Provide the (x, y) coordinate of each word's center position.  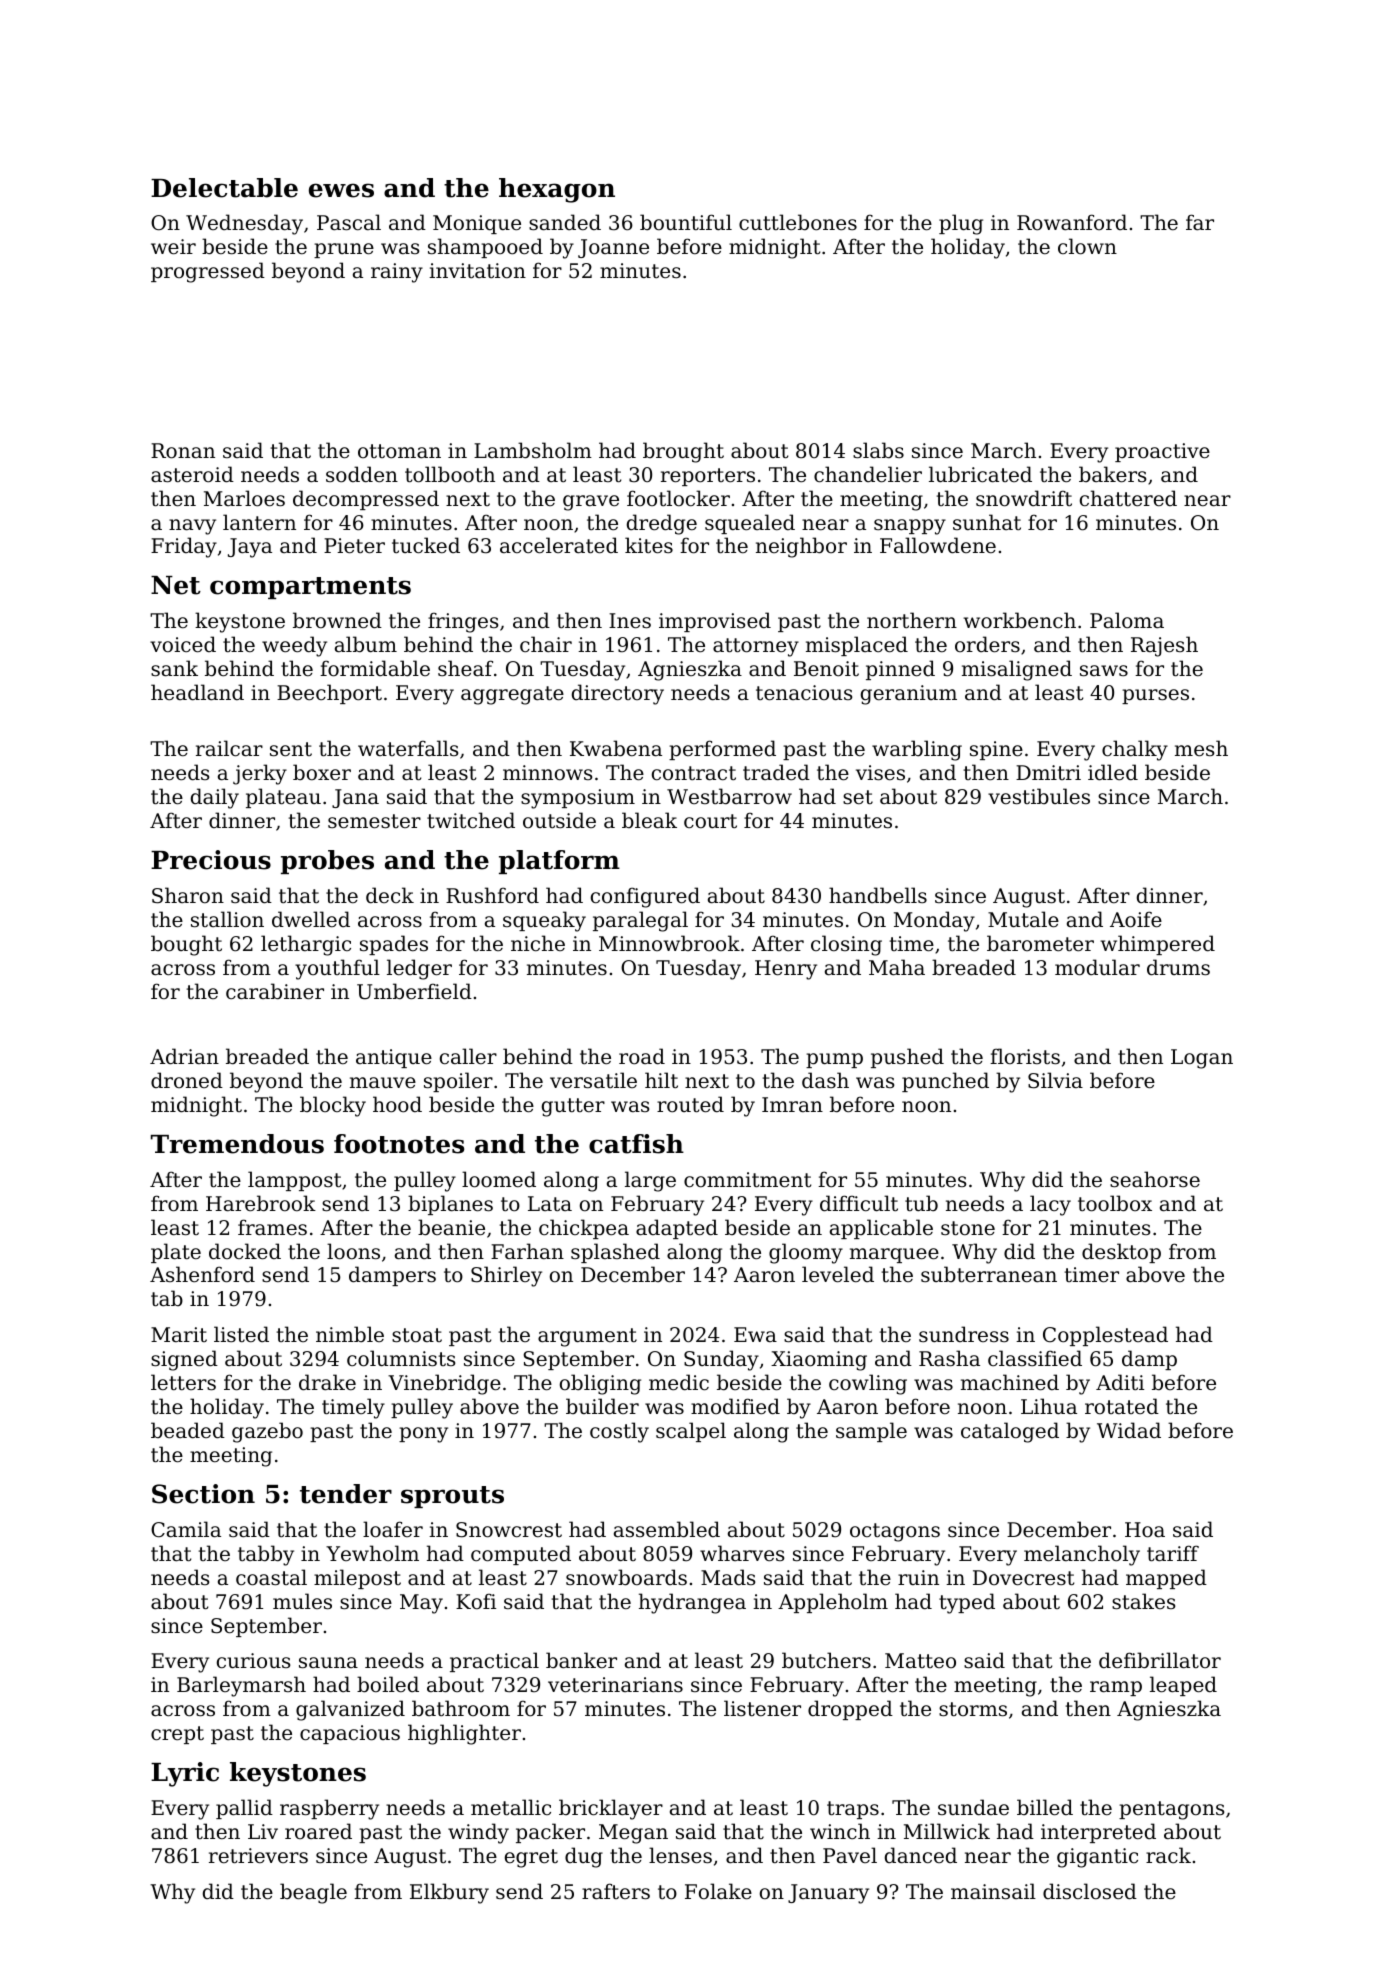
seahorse (1155, 1179)
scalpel (691, 1432)
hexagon (557, 190)
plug (961, 224)
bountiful (686, 222)
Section (203, 1494)
